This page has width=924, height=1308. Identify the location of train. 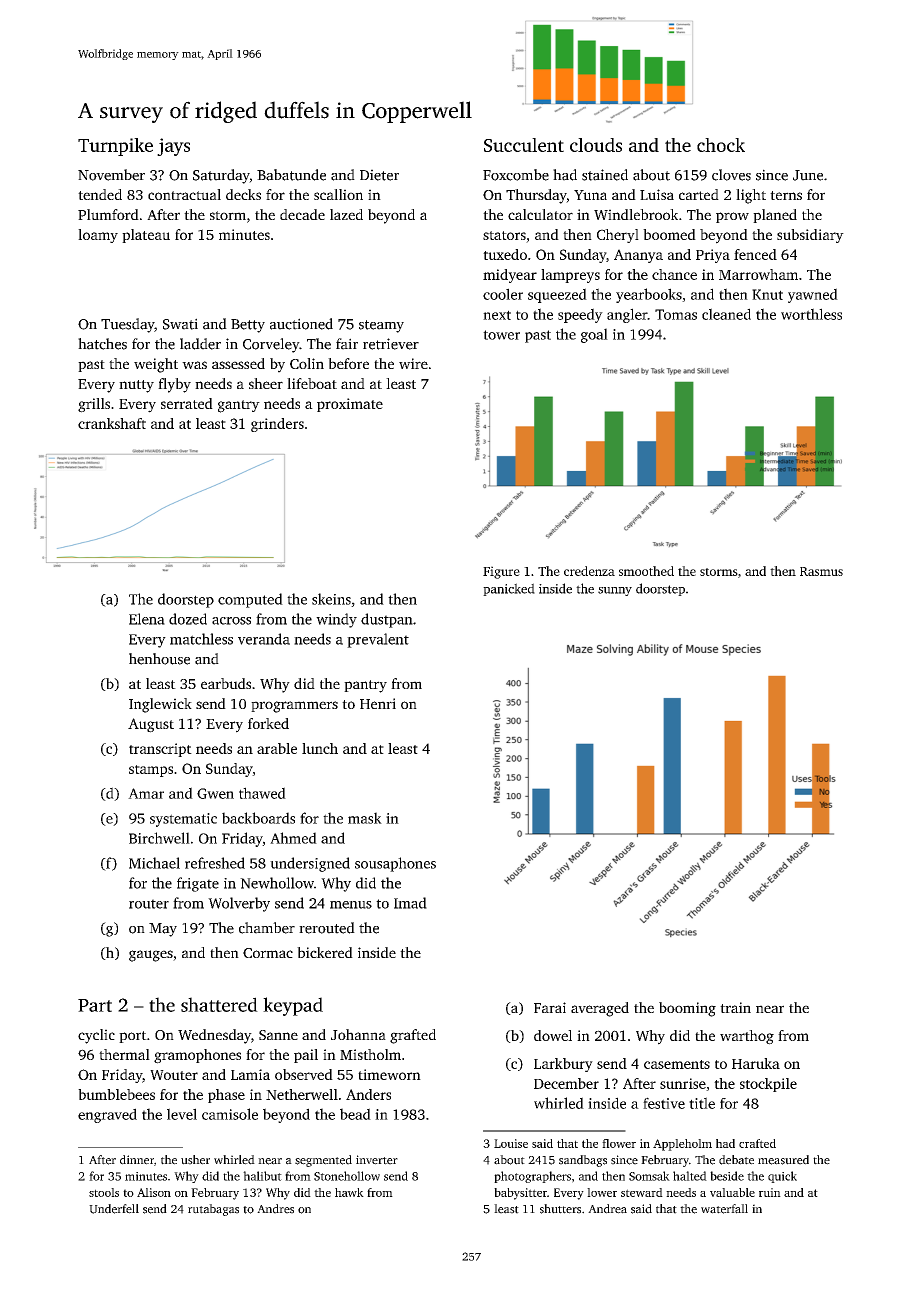
(735, 1007).
